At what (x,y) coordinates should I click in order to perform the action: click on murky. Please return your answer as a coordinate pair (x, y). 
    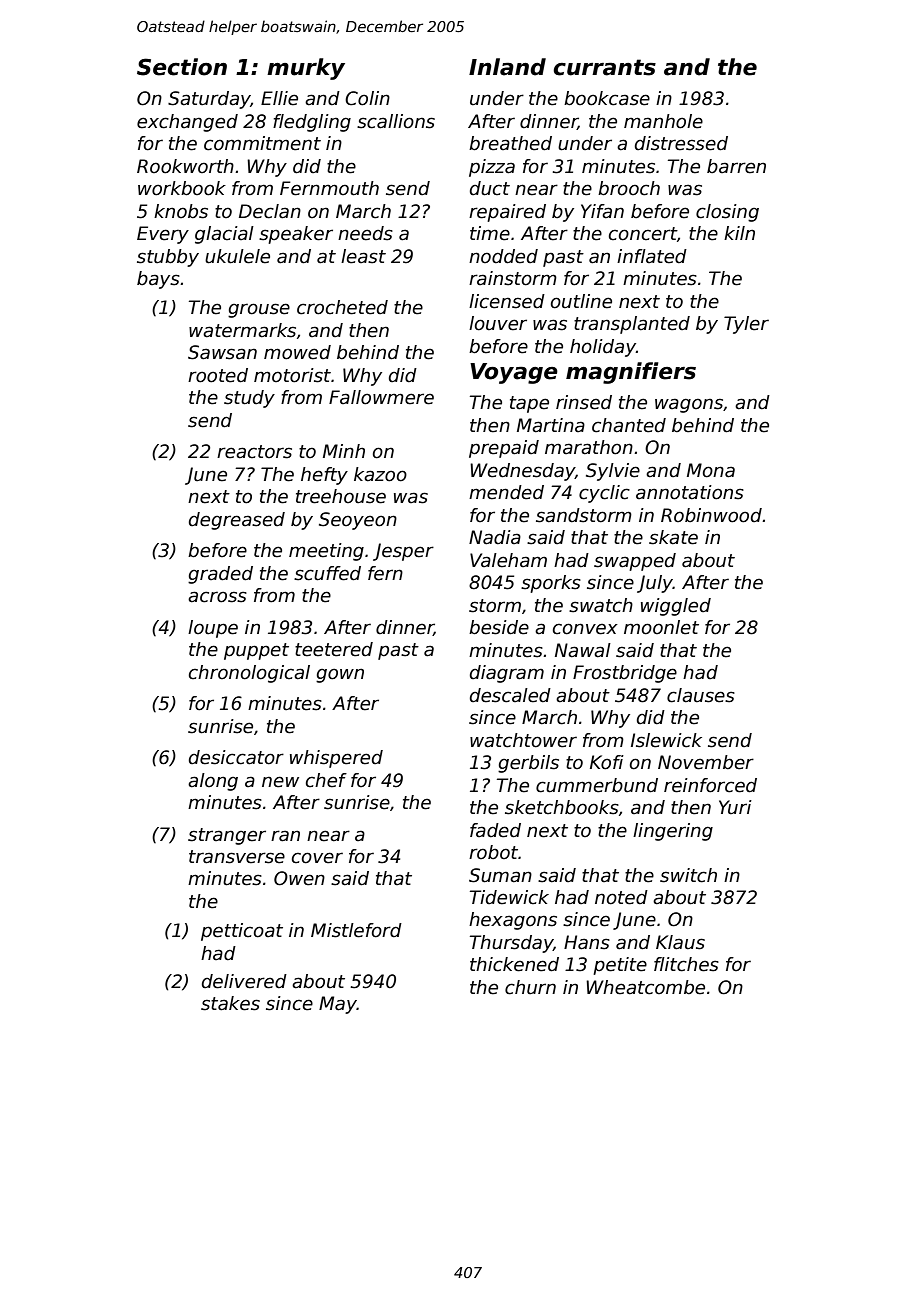
    Looking at the image, I should click on (306, 69).
